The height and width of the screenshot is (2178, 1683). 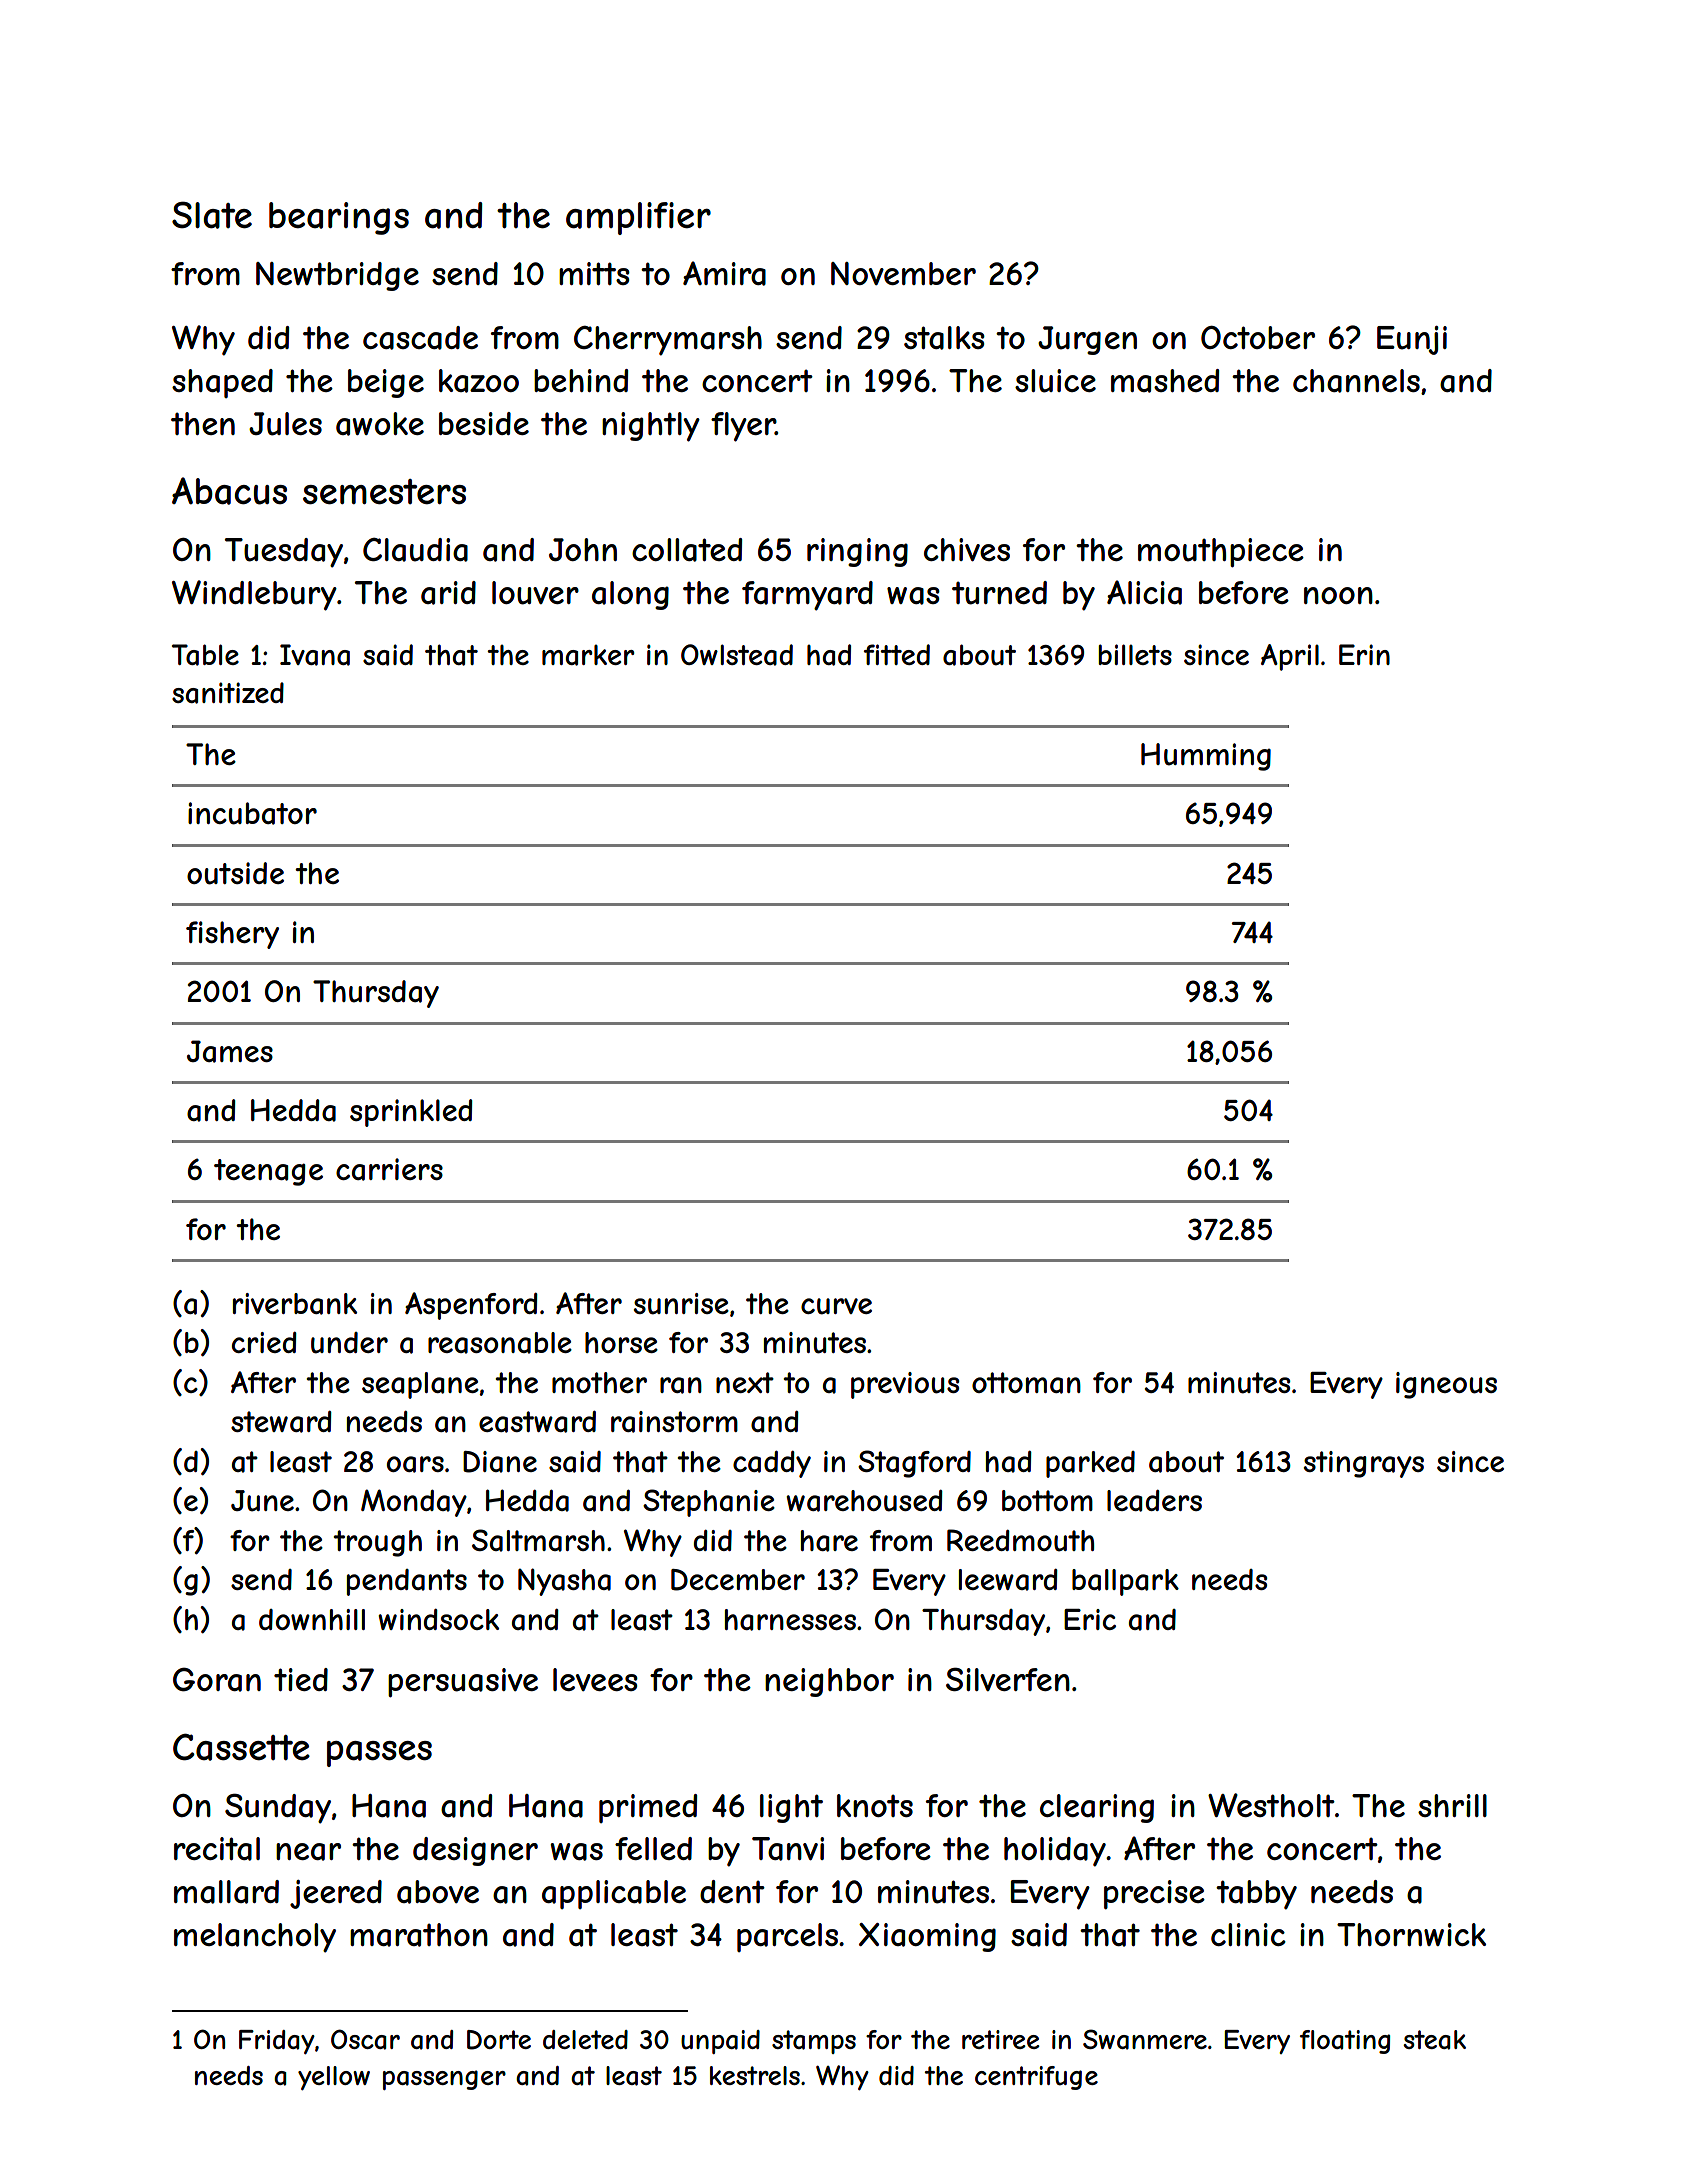 What do you see at coordinates (638, 218) in the screenshot?
I see `amplifier` at bounding box center [638, 218].
